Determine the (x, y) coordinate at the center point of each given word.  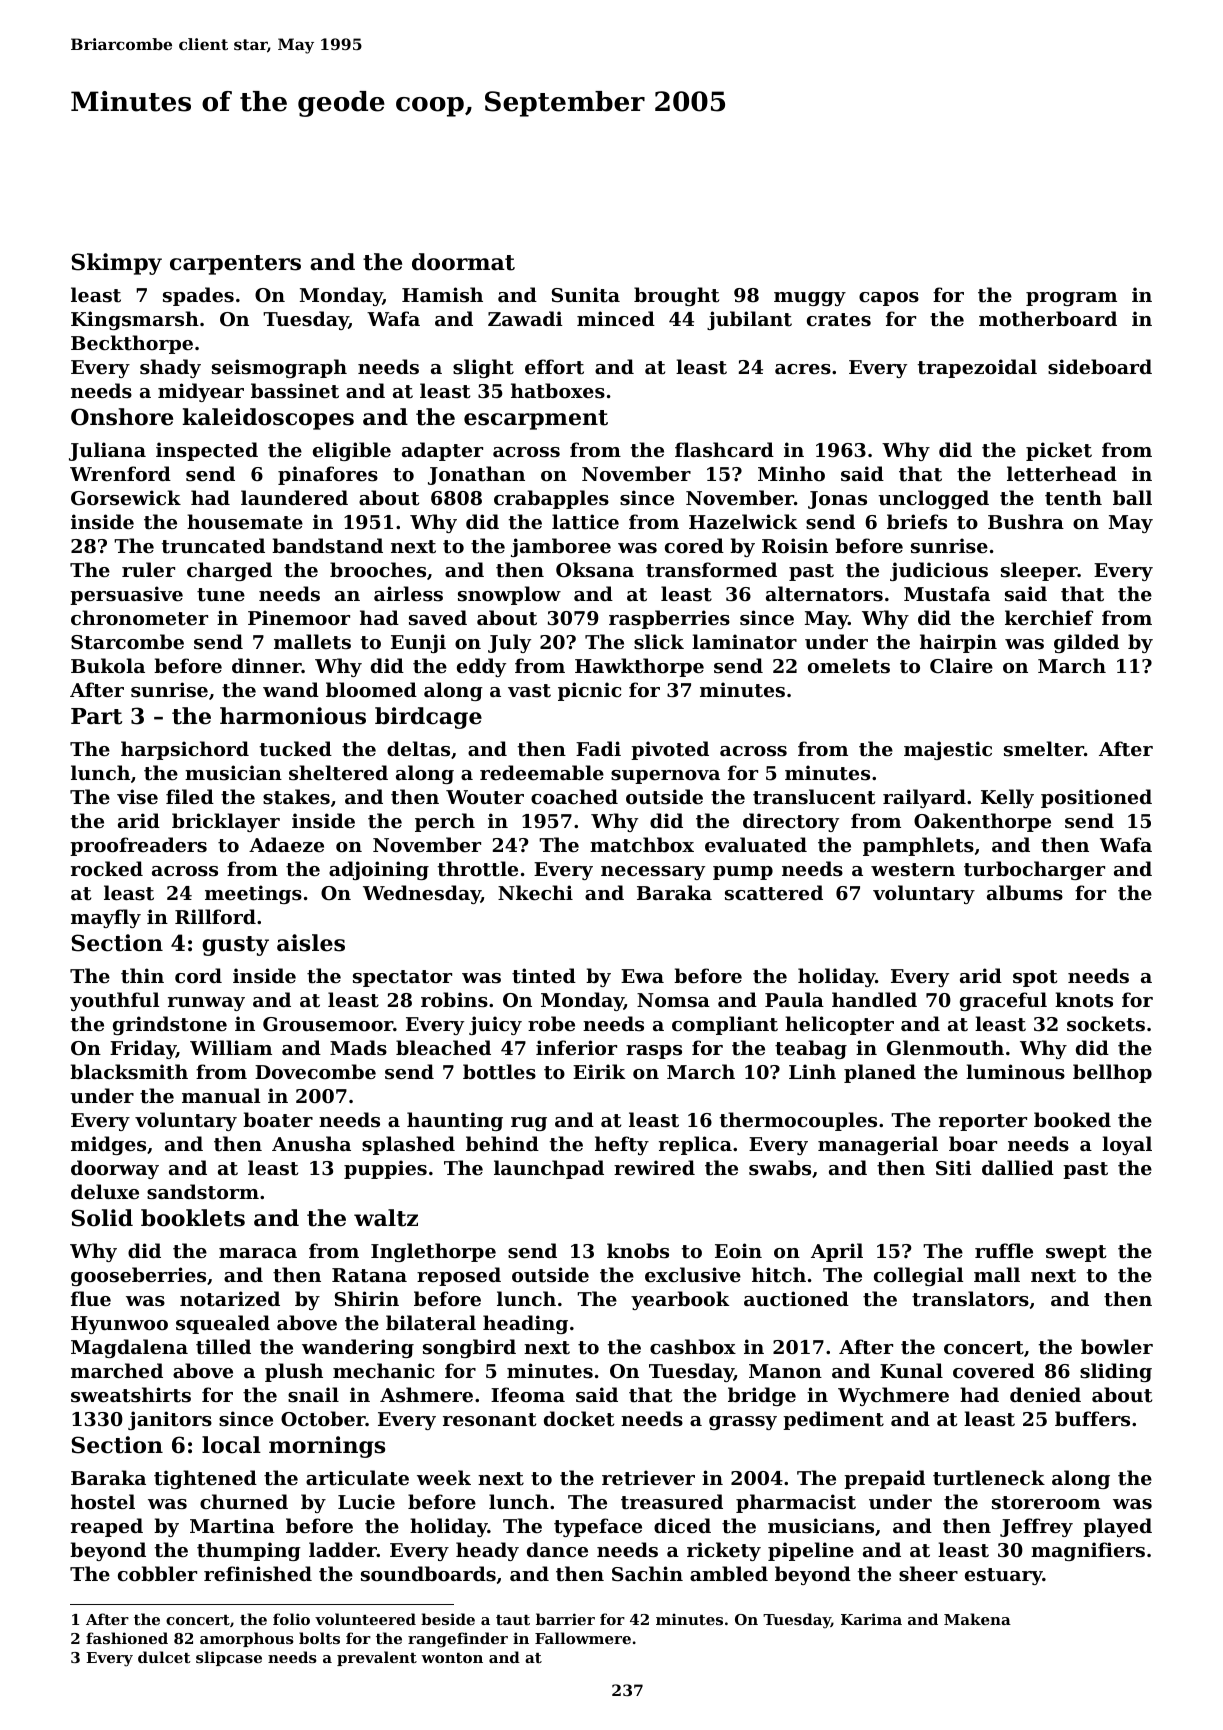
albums (1025, 893)
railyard (924, 798)
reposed (459, 1276)
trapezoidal (977, 368)
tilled (223, 1346)
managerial (878, 1145)
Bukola (108, 665)
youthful (115, 1001)
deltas (418, 749)
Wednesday (422, 894)
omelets (849, 666)
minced (616, 318)
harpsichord (185, 750)
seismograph (279, 368)
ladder (343, 1549)
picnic (590, 691)
